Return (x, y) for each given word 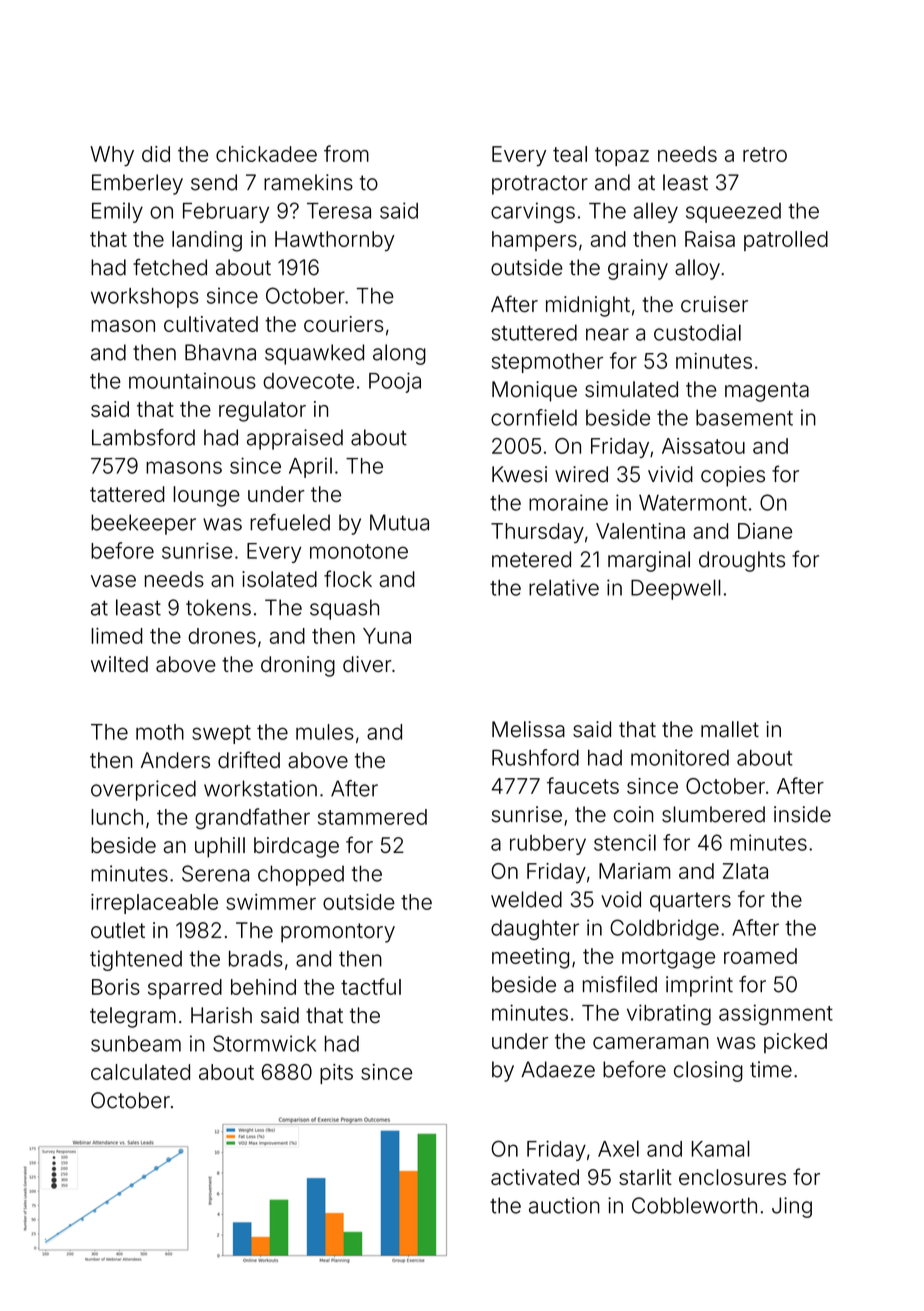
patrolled (786, 241)
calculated (140, 1072)
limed (117, 636)
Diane (765, 531)
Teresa (339, 211)
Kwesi (519, 474)
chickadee (266, 154)
